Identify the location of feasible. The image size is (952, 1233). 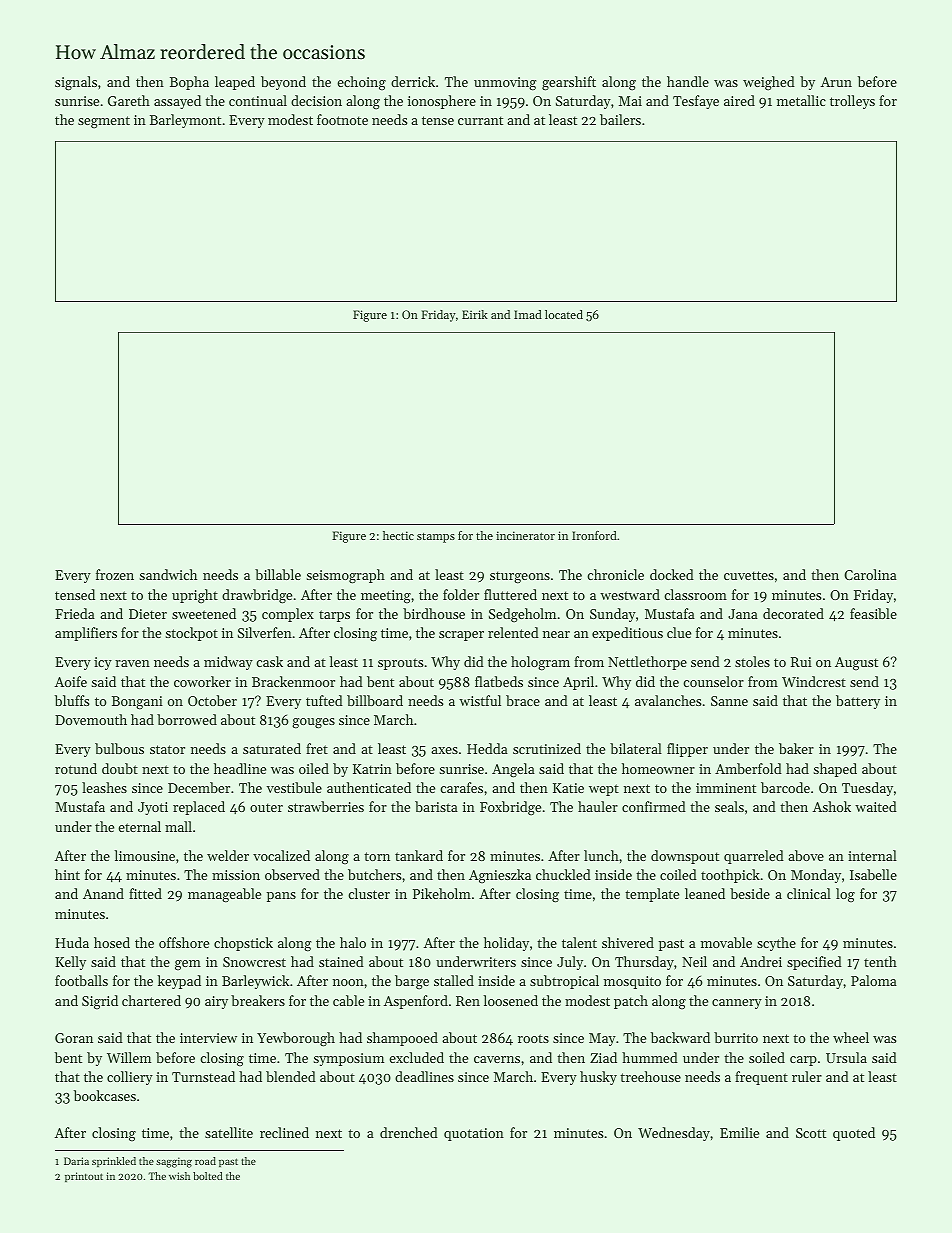
(873, 613).
